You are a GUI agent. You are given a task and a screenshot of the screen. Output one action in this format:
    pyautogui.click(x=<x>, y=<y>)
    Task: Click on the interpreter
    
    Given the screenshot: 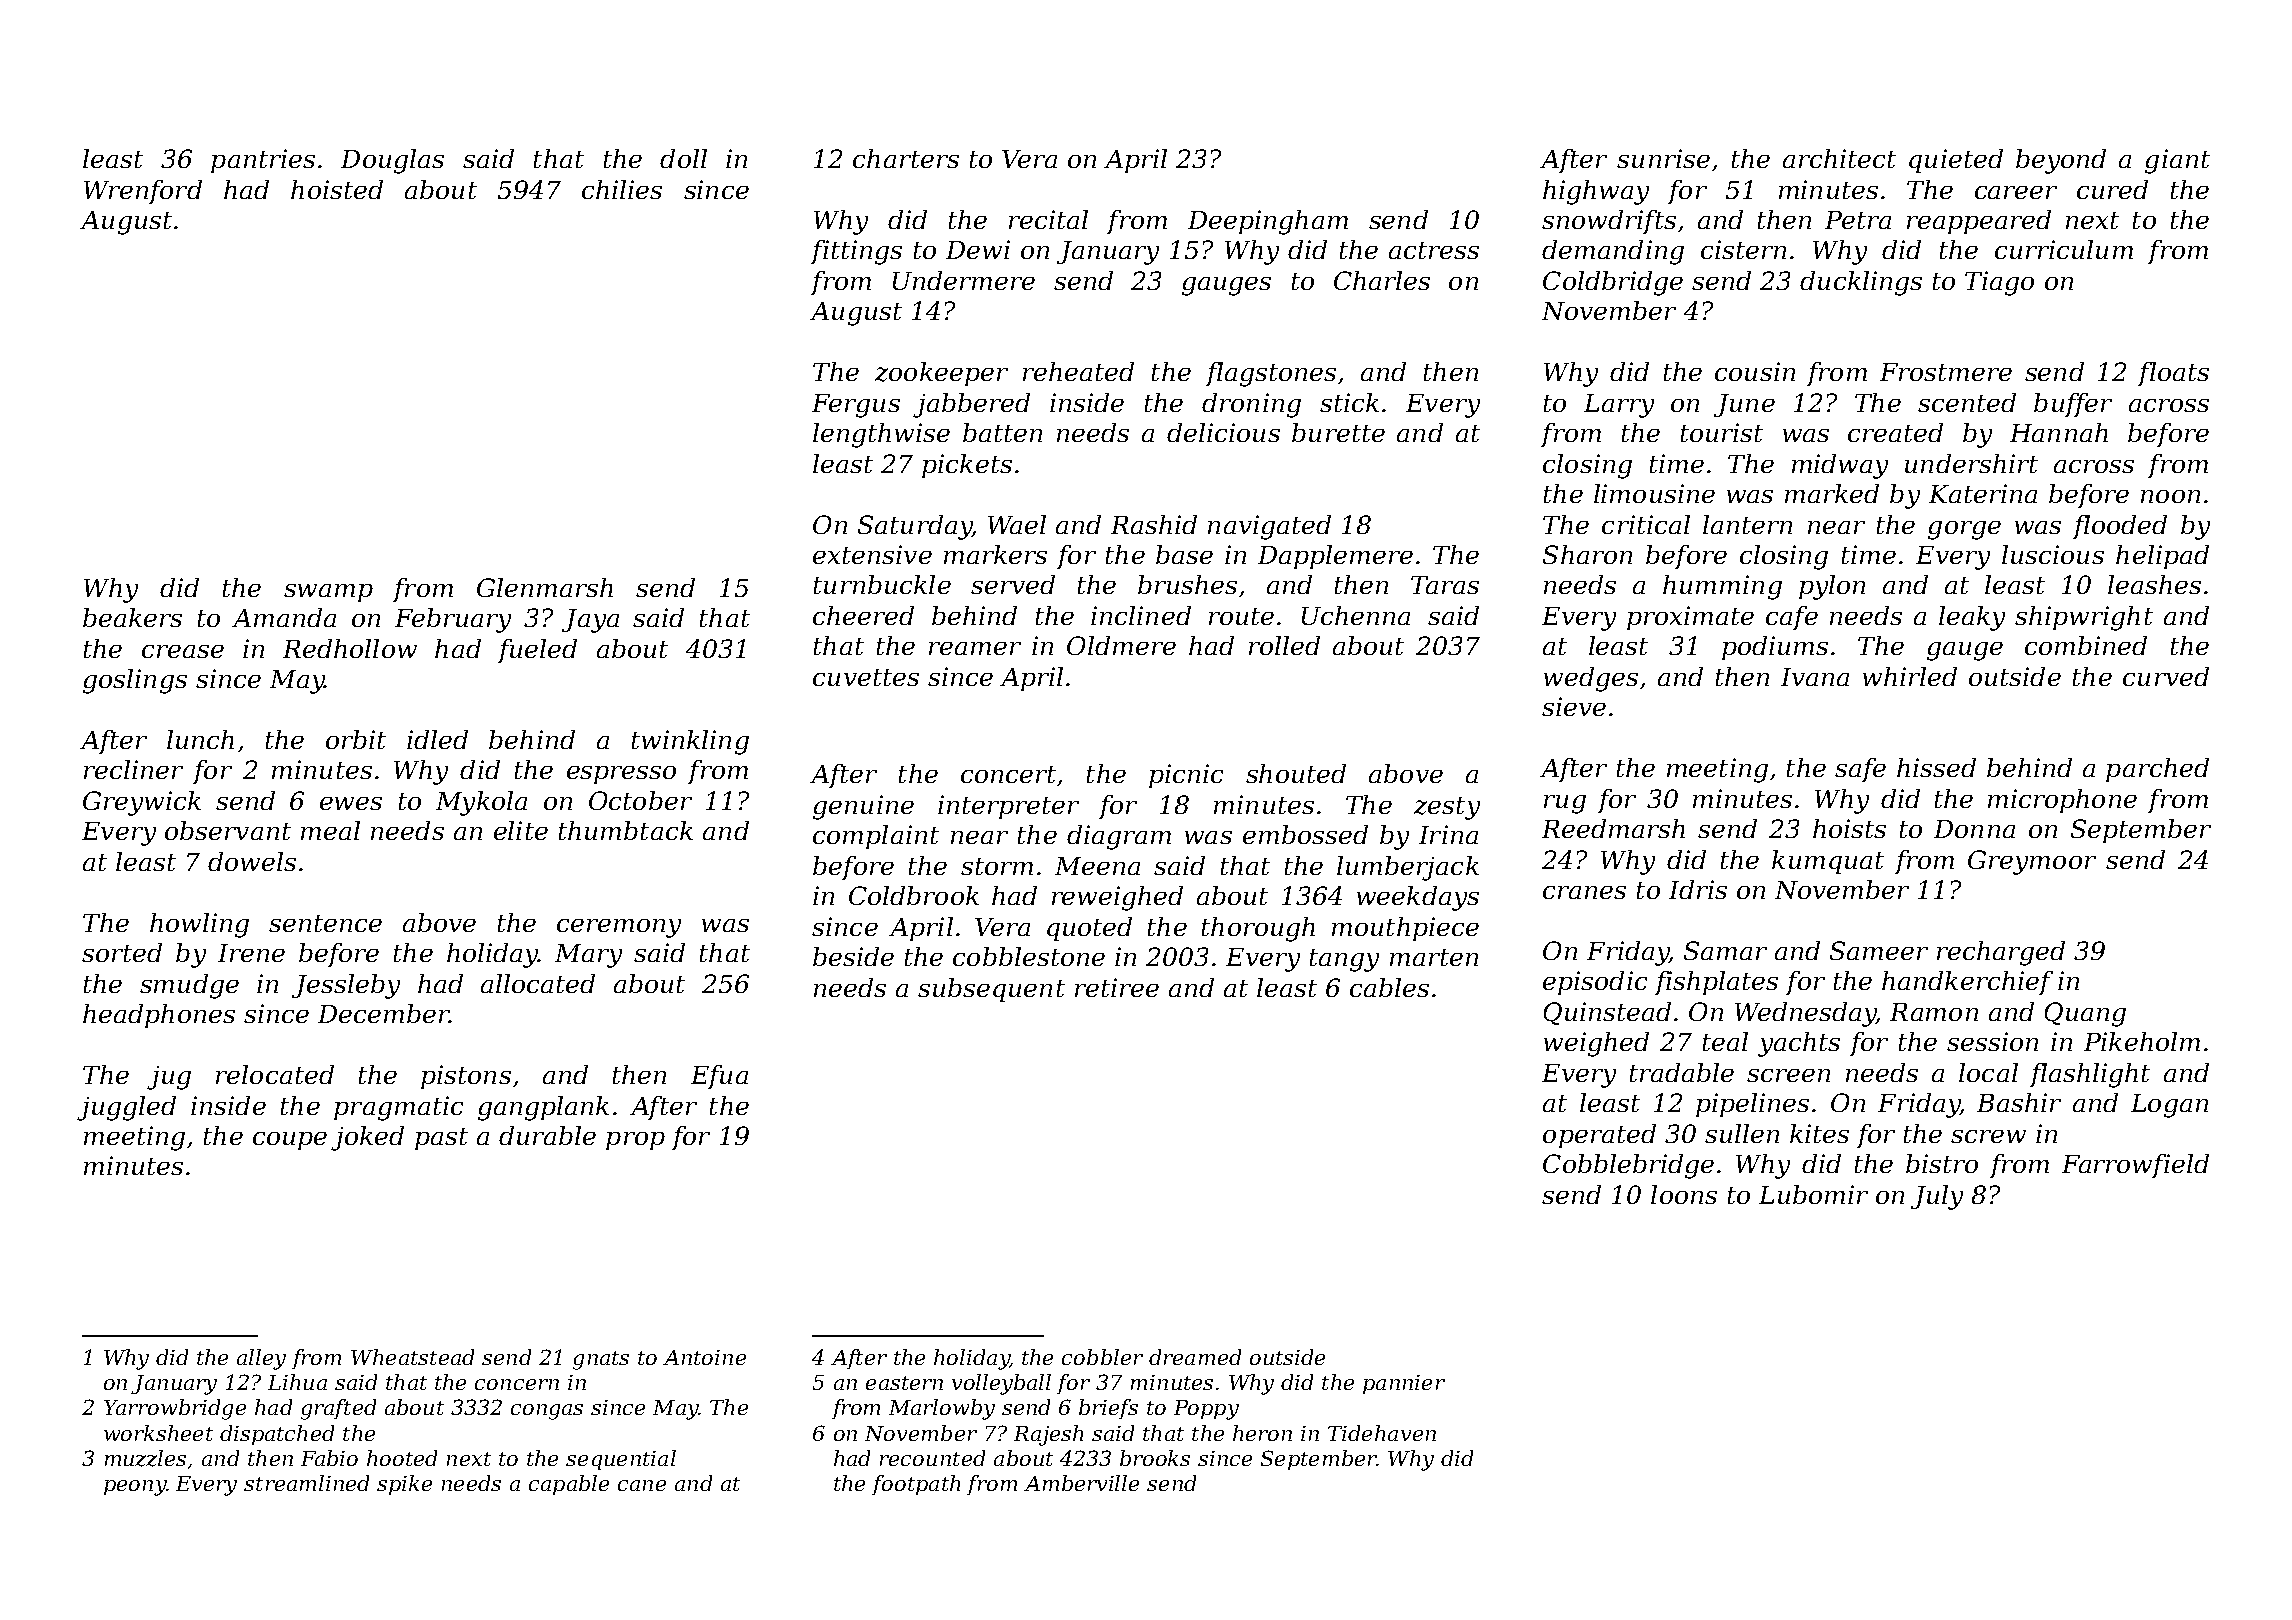 What is the action you would take?
    pyautogui.click(x=1008, y=807)
